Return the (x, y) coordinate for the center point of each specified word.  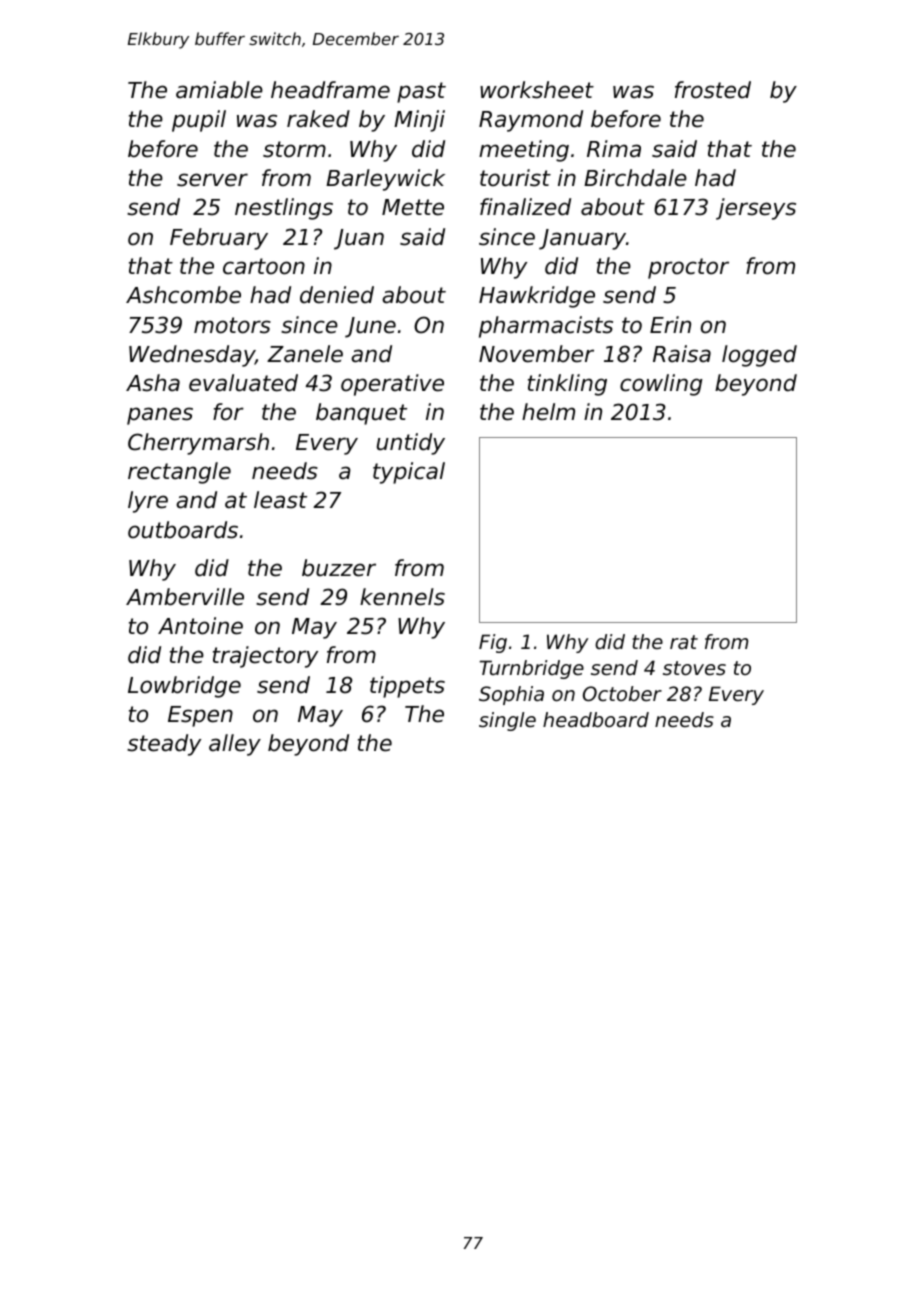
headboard (596, 720)
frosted (713, 90)
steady (164, 745)
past (421, 92)
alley (235, 745)
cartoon (264, 266)
